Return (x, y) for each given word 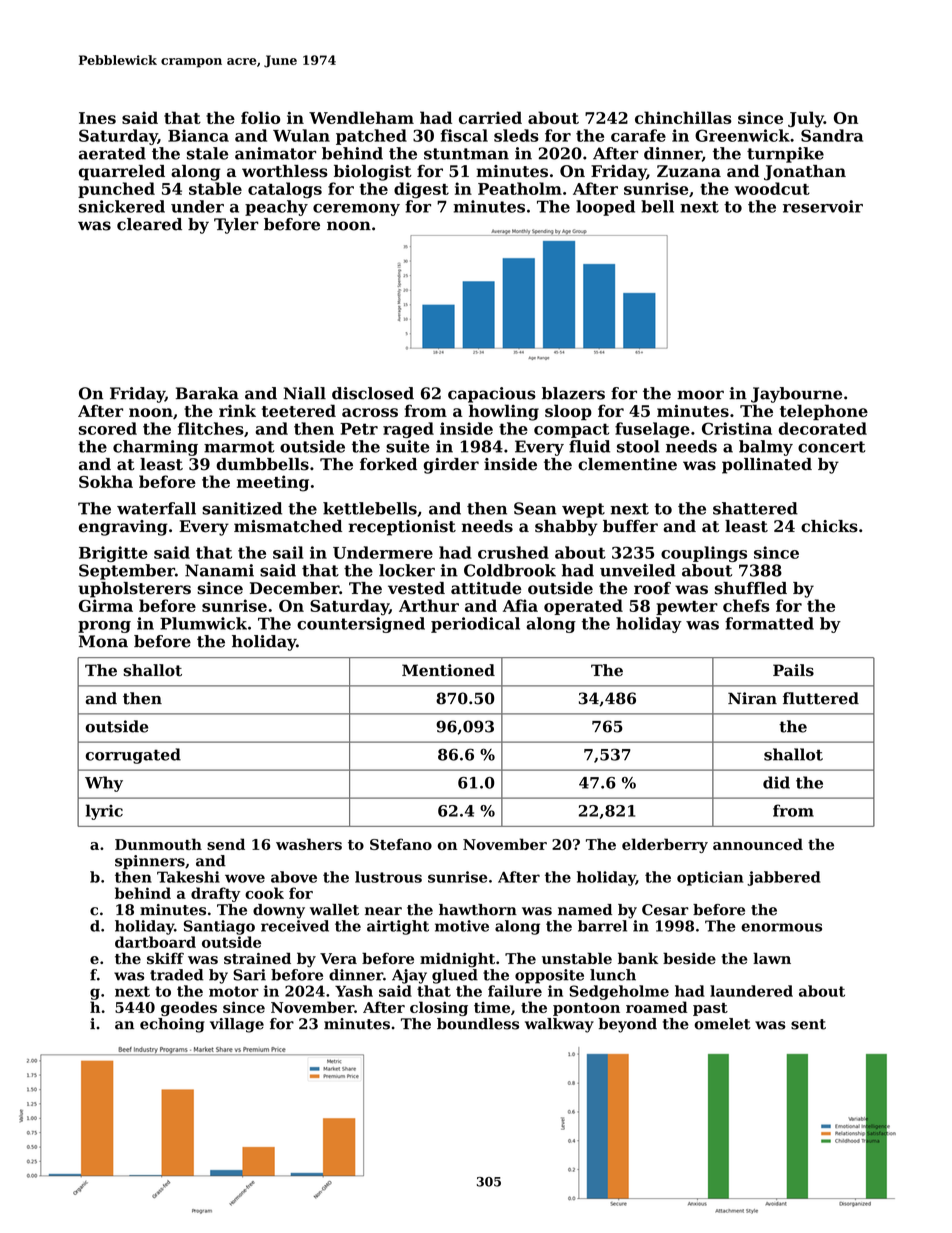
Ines (97, 118)
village (237, 1025)
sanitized (242, 508)
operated (583, 607)
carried (490, 117)
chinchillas (683, 117)
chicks (829, 526)
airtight (398, 927)
